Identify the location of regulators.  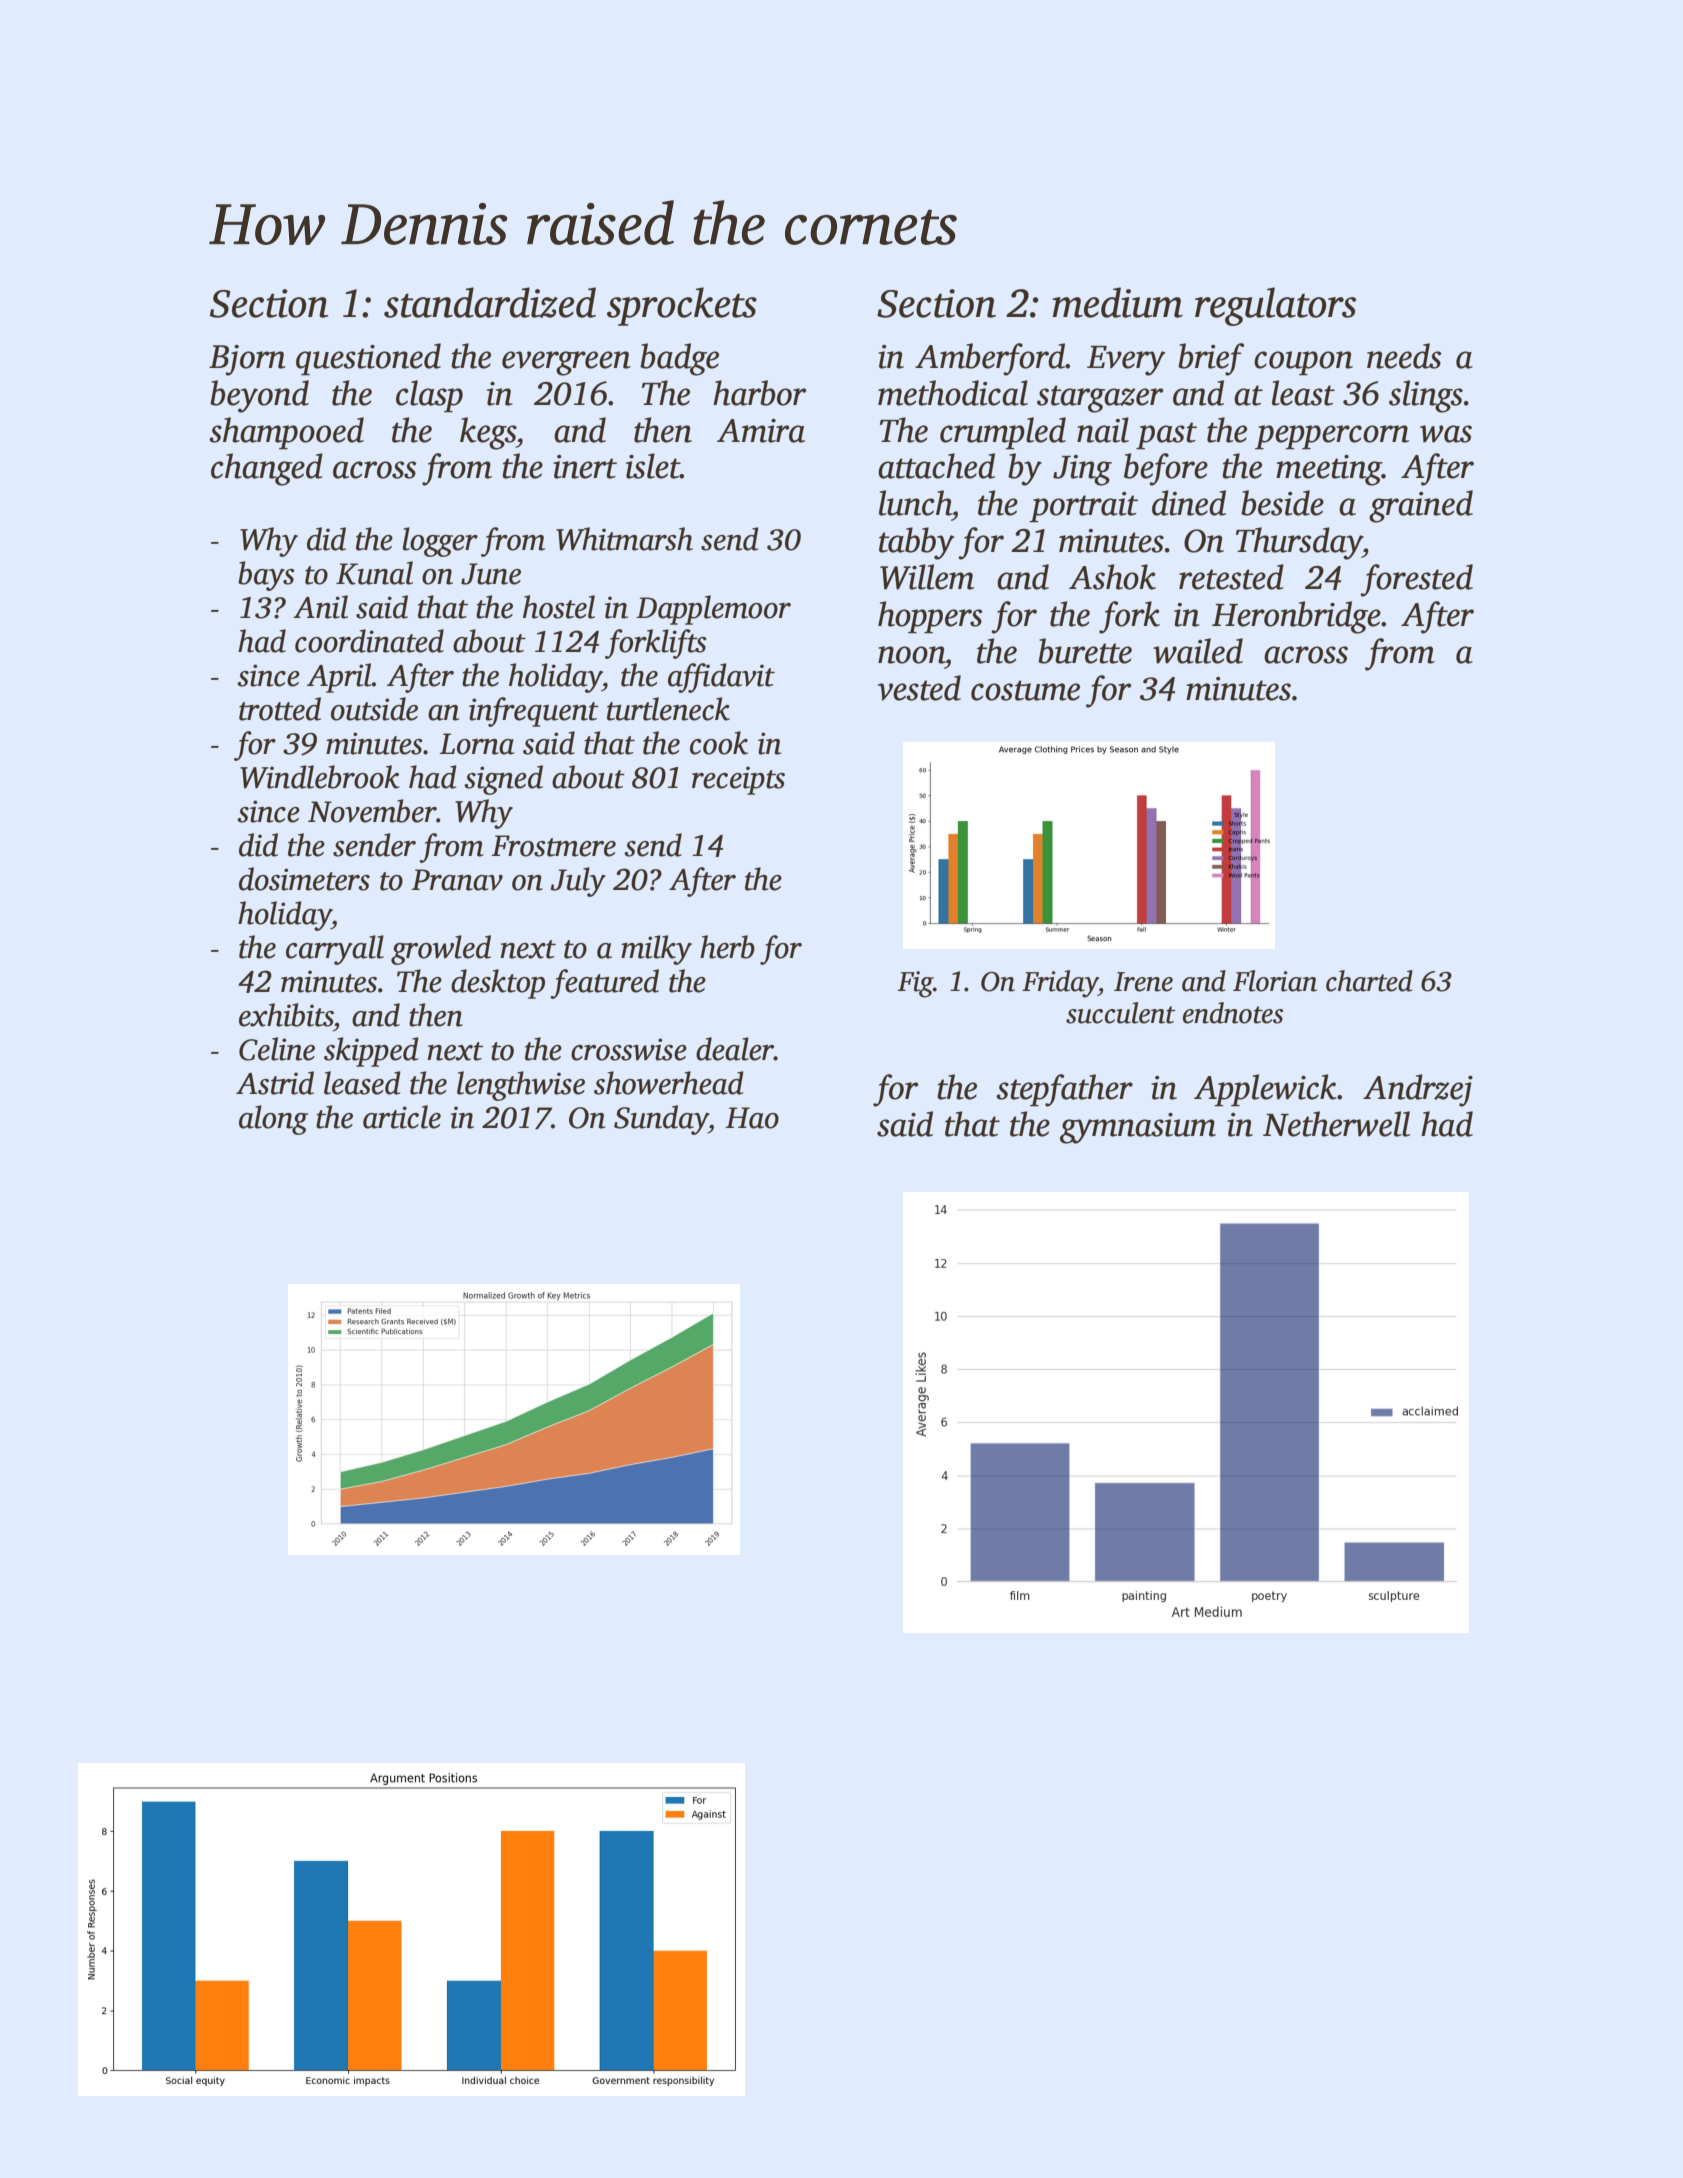
(1275, 306).
